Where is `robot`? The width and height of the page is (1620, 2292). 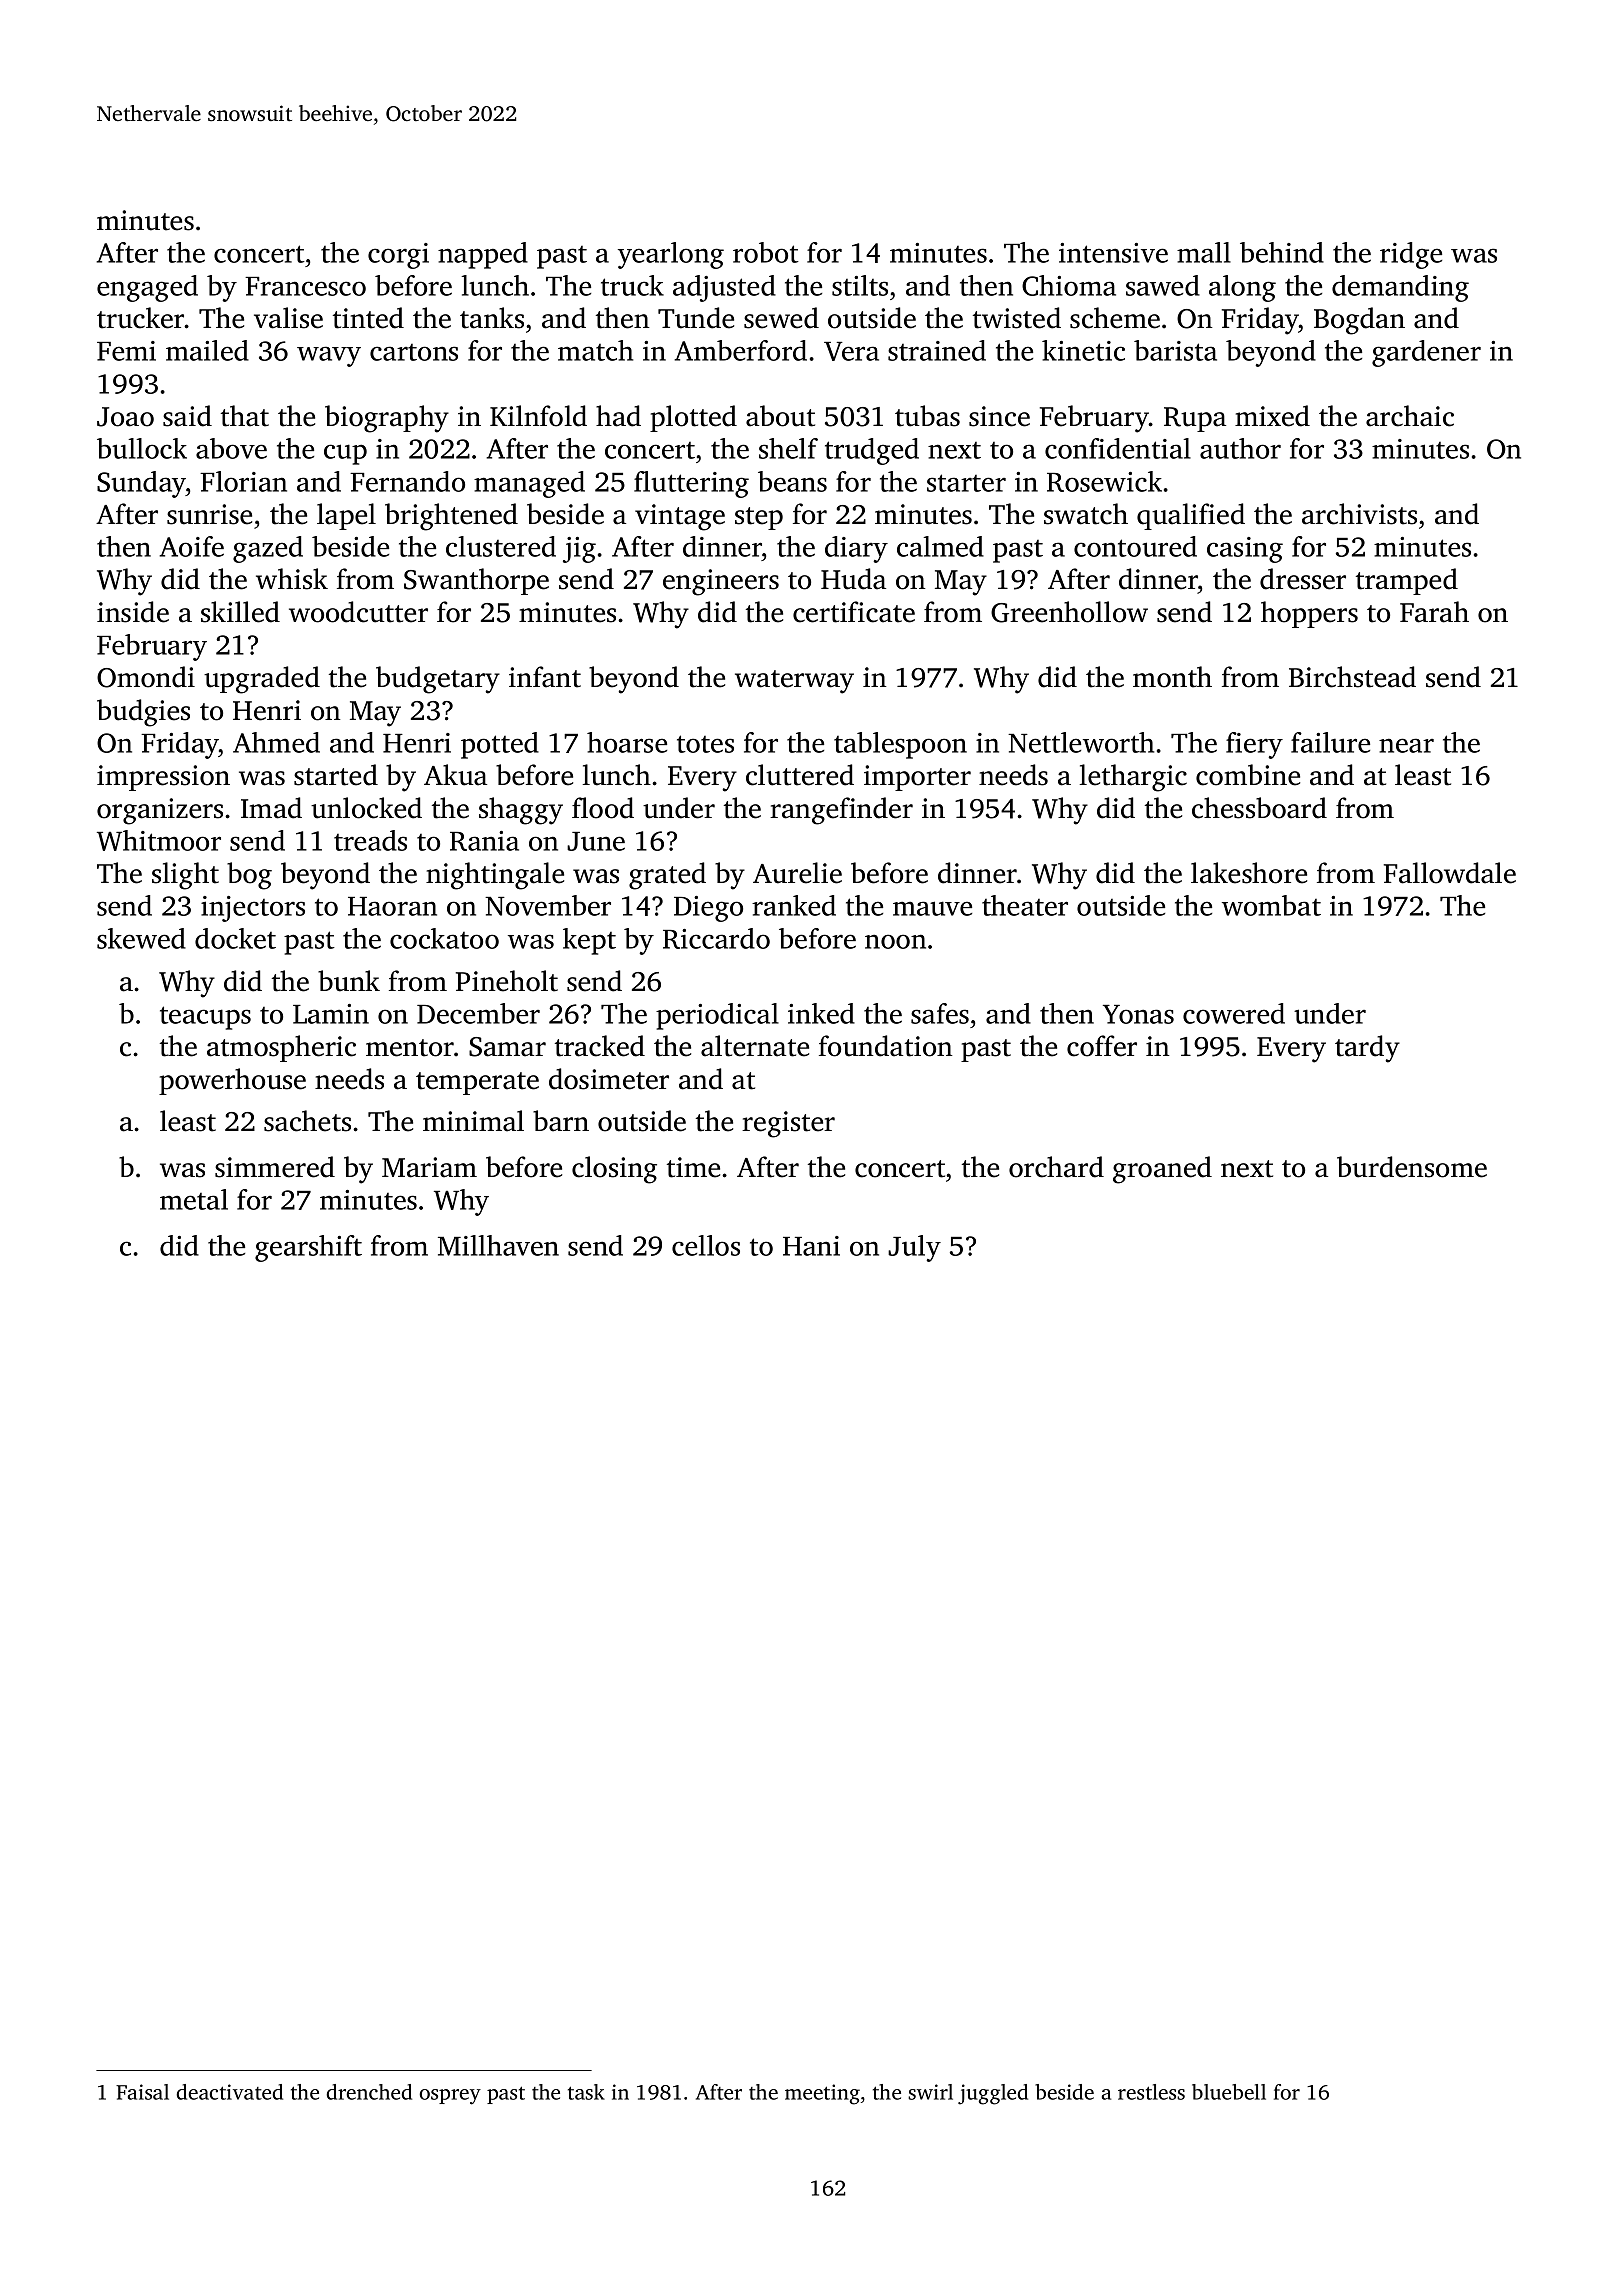
robot is located at coordinates (766, 252).
